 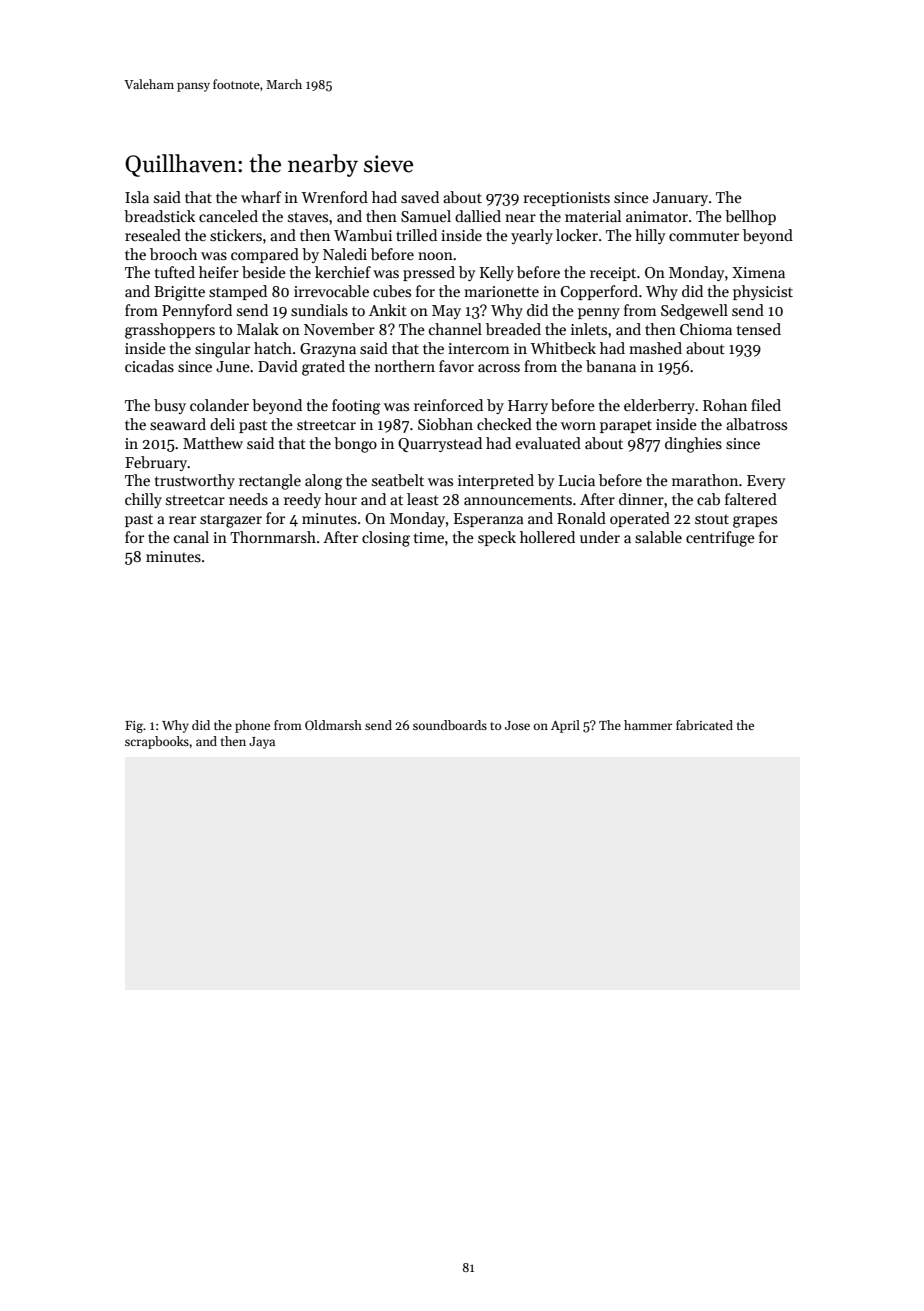 I want to click on closing, so click(x=386, y=539).
